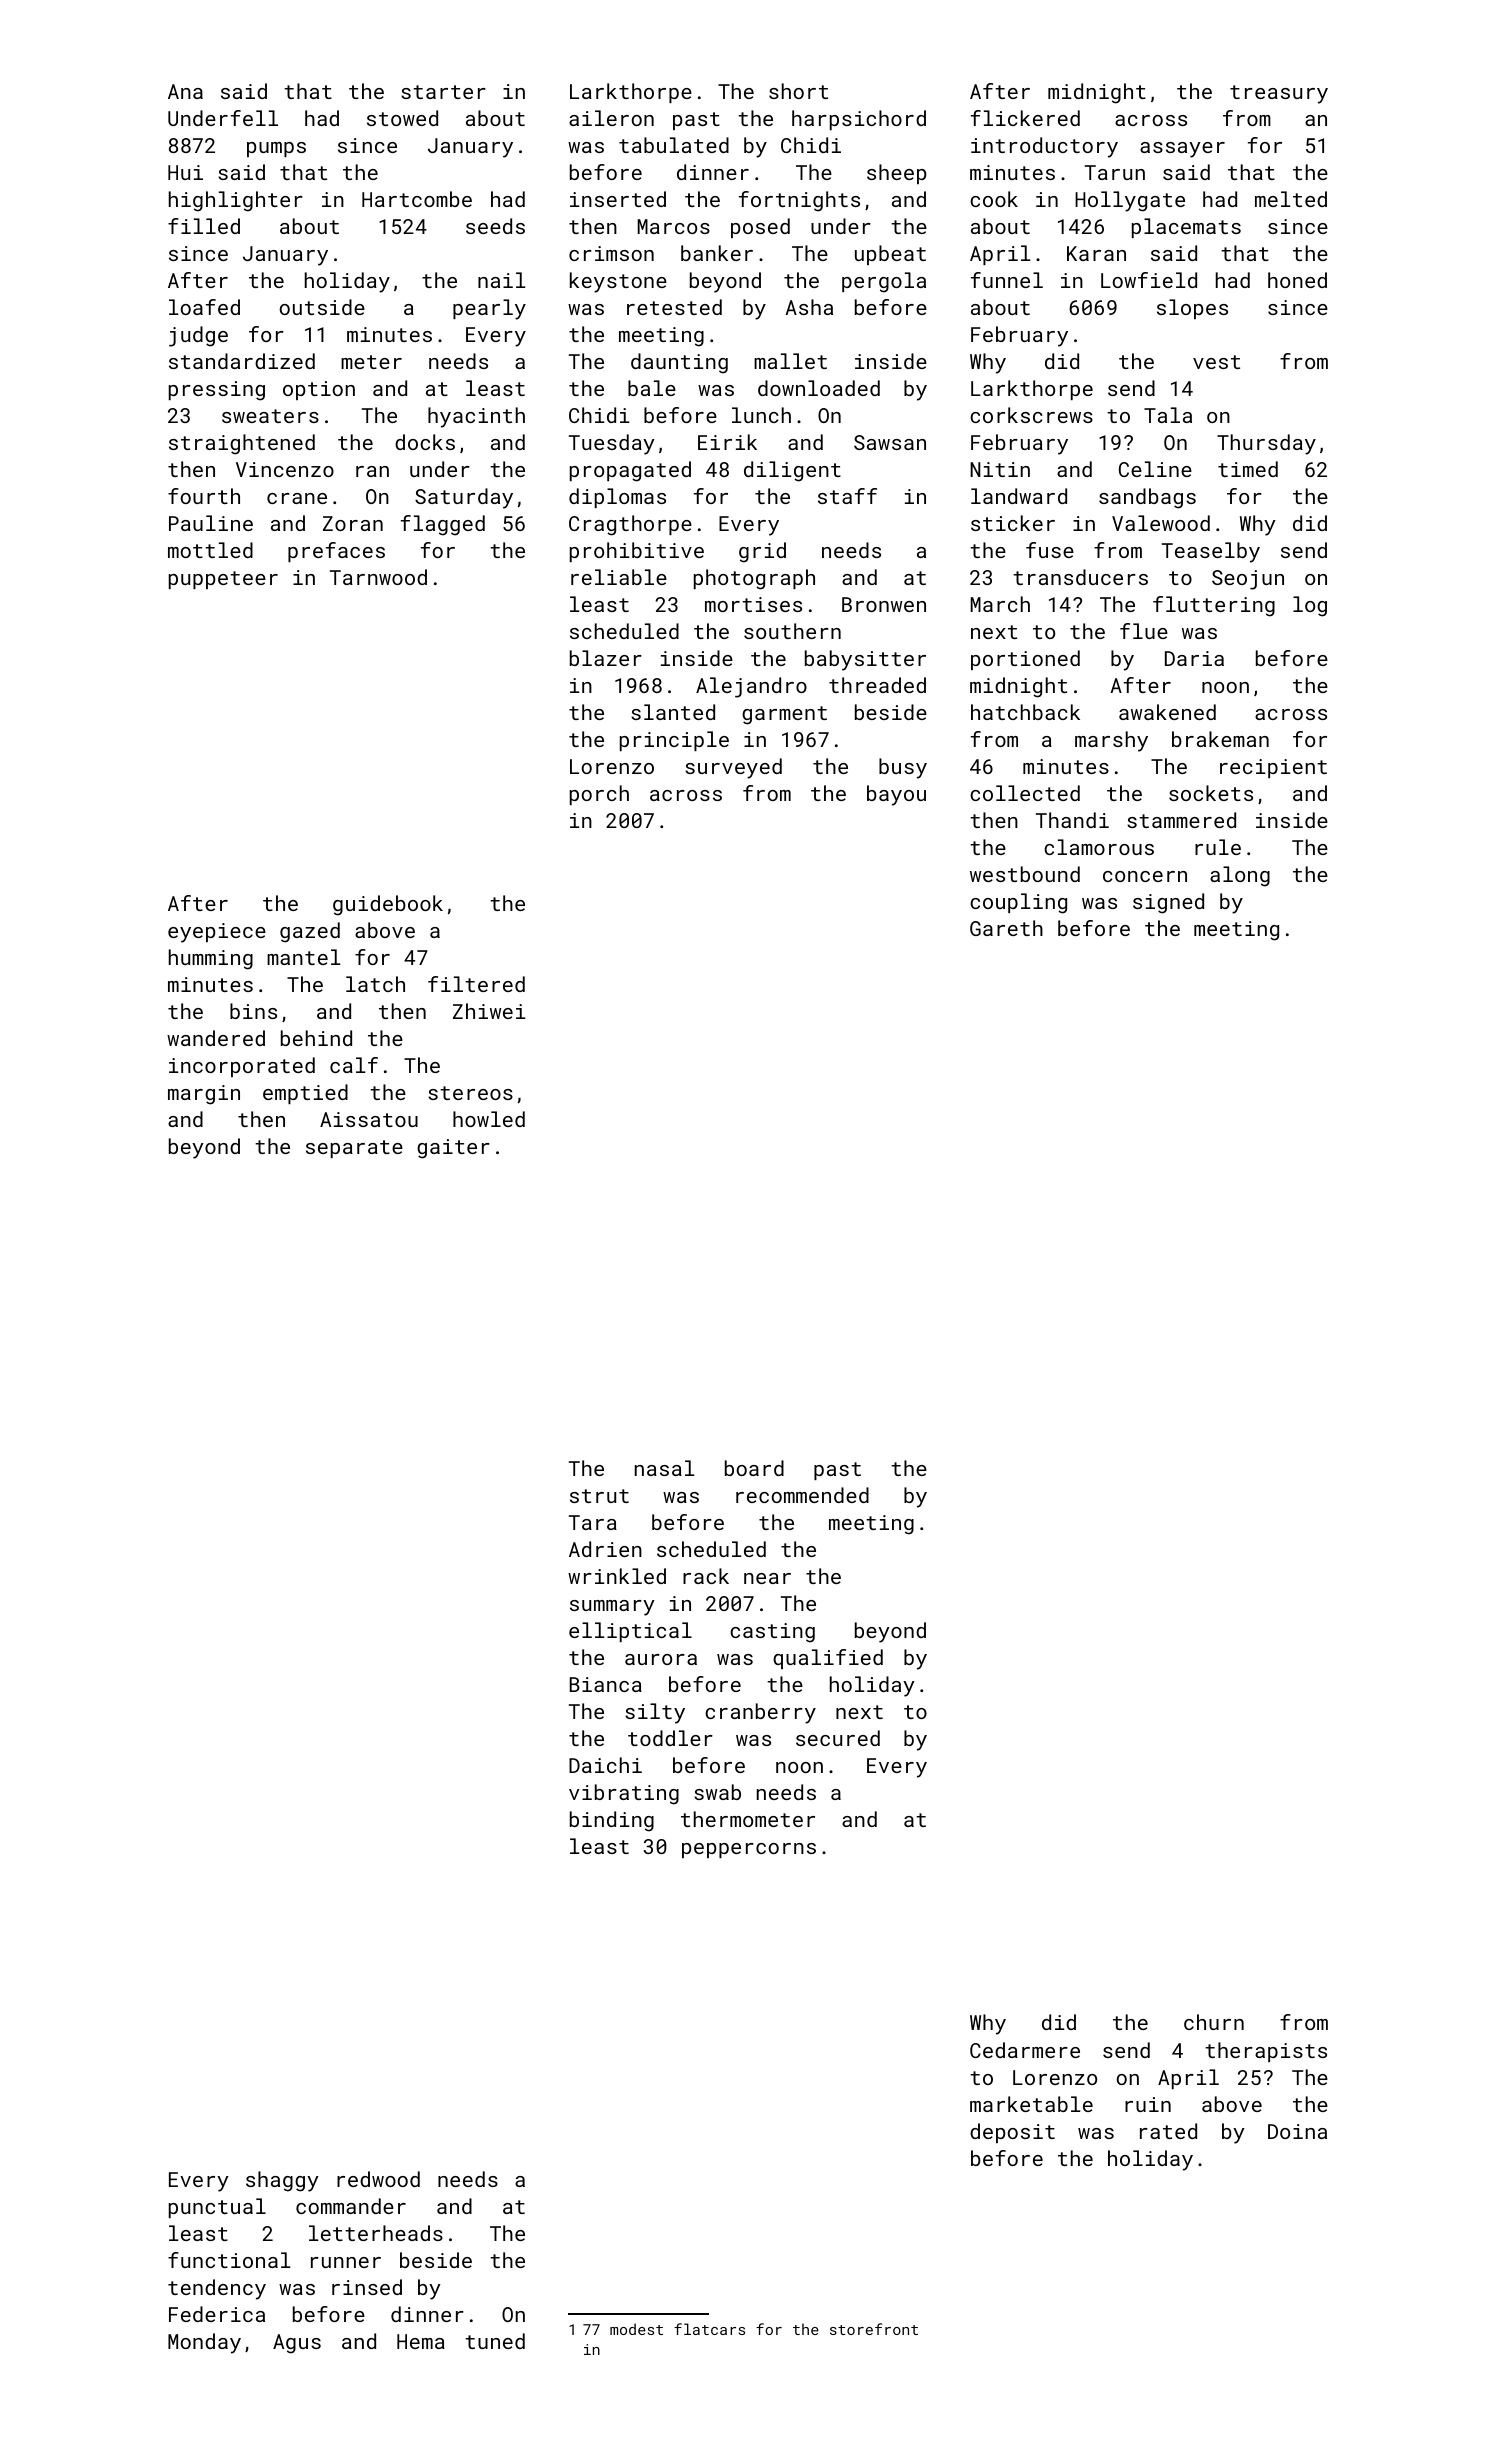 Image resolution: width=1496 pixels, height=2464 pixels. I want to click on wandered, so click(216, 1038).
